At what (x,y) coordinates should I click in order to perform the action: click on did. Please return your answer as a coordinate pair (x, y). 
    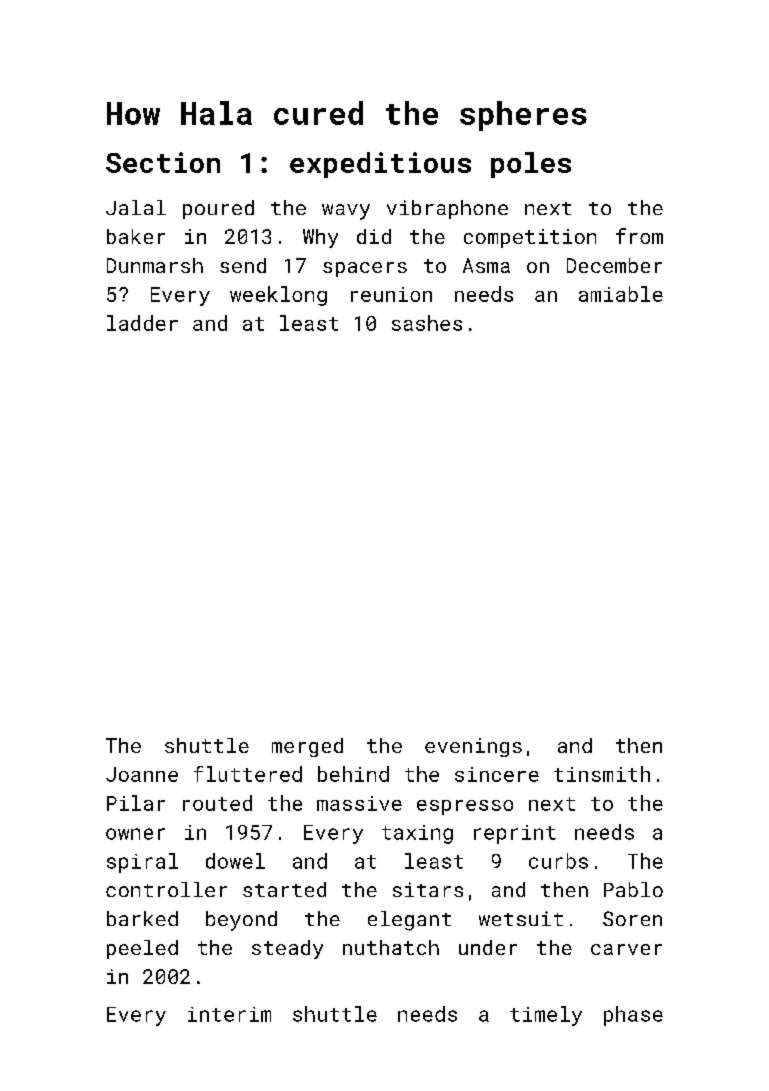
    Looking at the image, I should click on (374, 236).
